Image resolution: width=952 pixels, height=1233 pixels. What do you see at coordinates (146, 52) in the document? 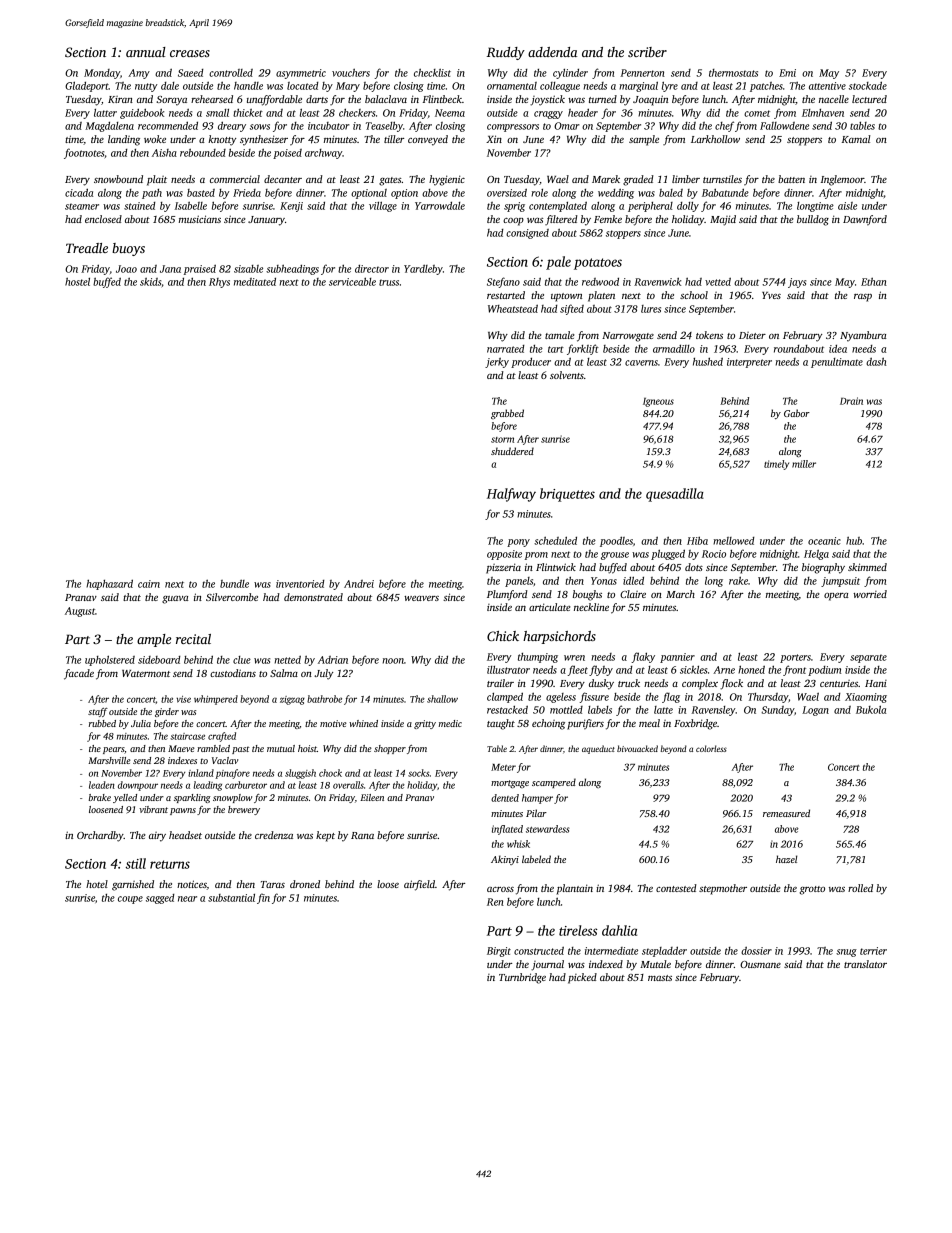
I see `annual` at bounding box center [146, 52].
